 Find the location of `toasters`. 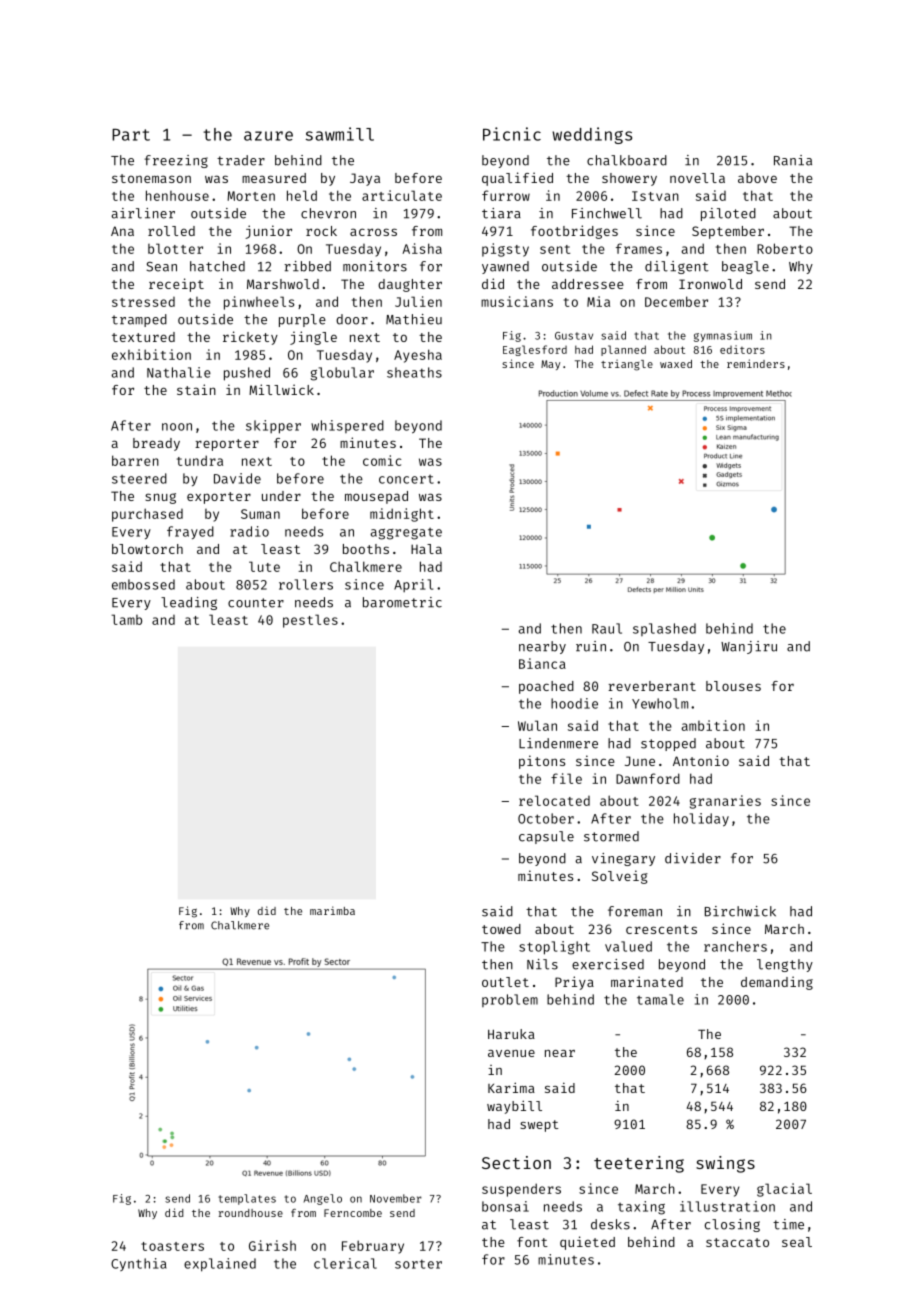

toasters is located at coordinates (172, 1246).
